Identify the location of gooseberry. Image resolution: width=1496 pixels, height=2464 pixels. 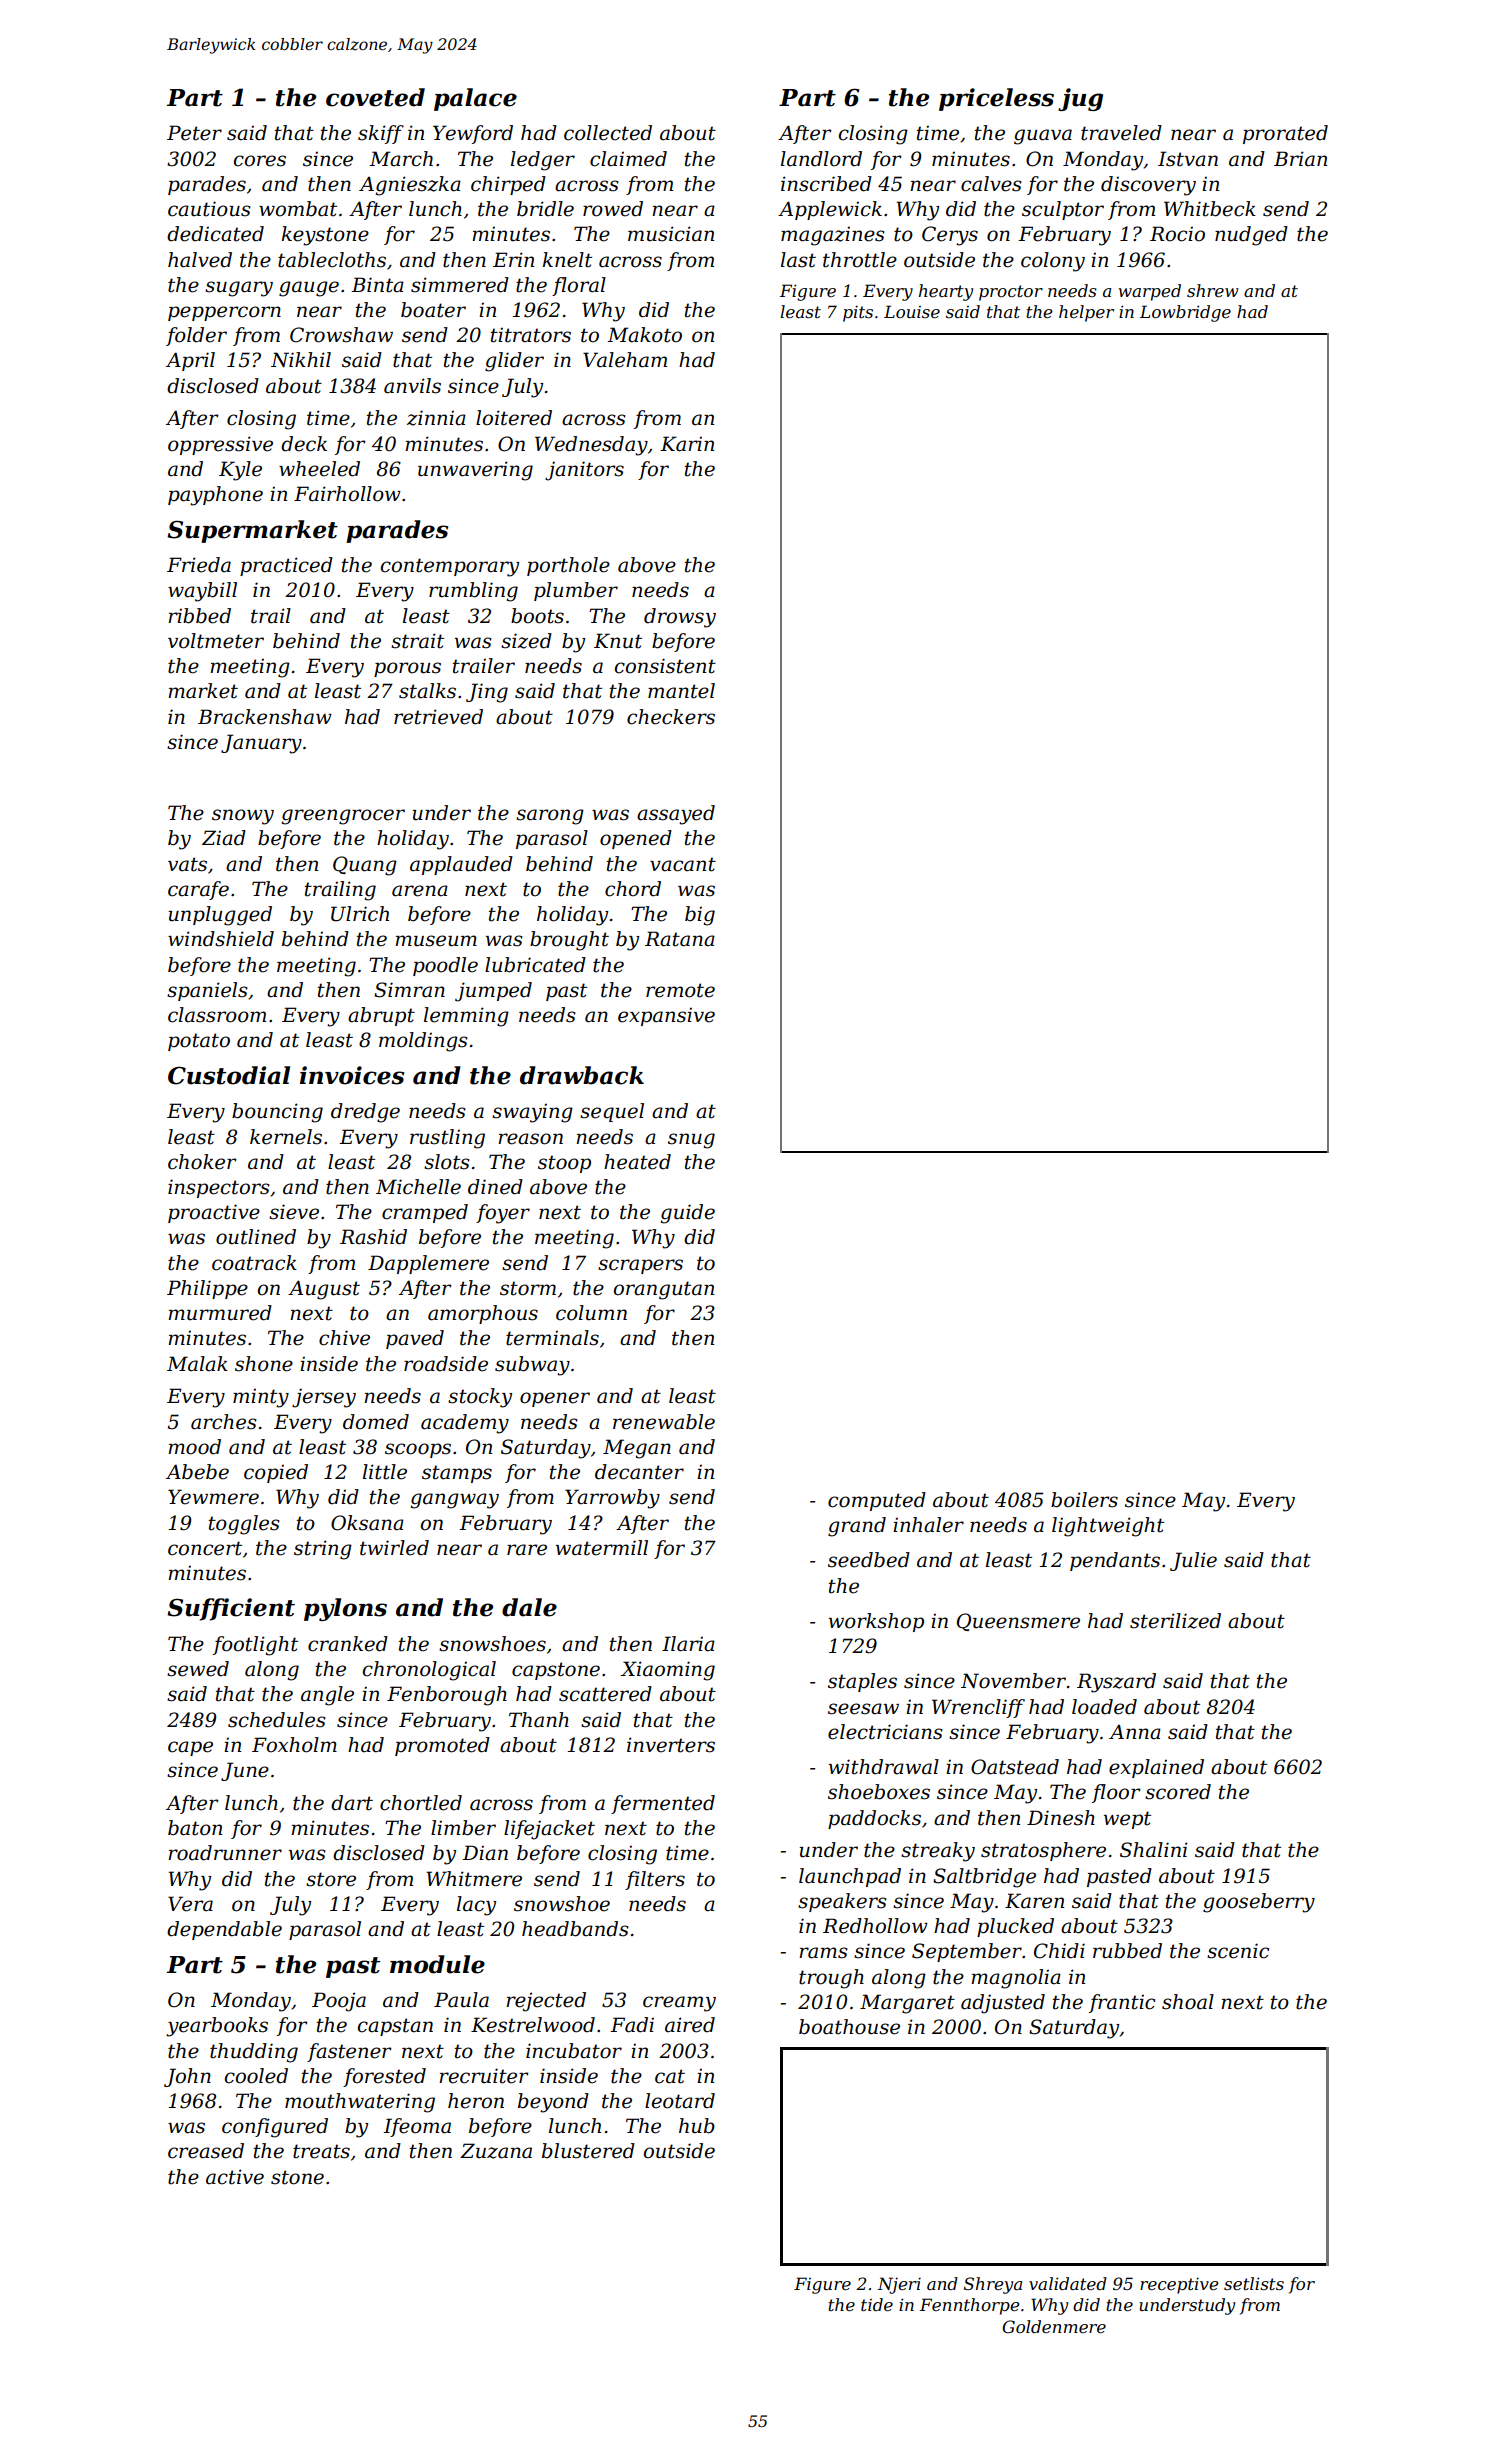
(1259, 1903).
